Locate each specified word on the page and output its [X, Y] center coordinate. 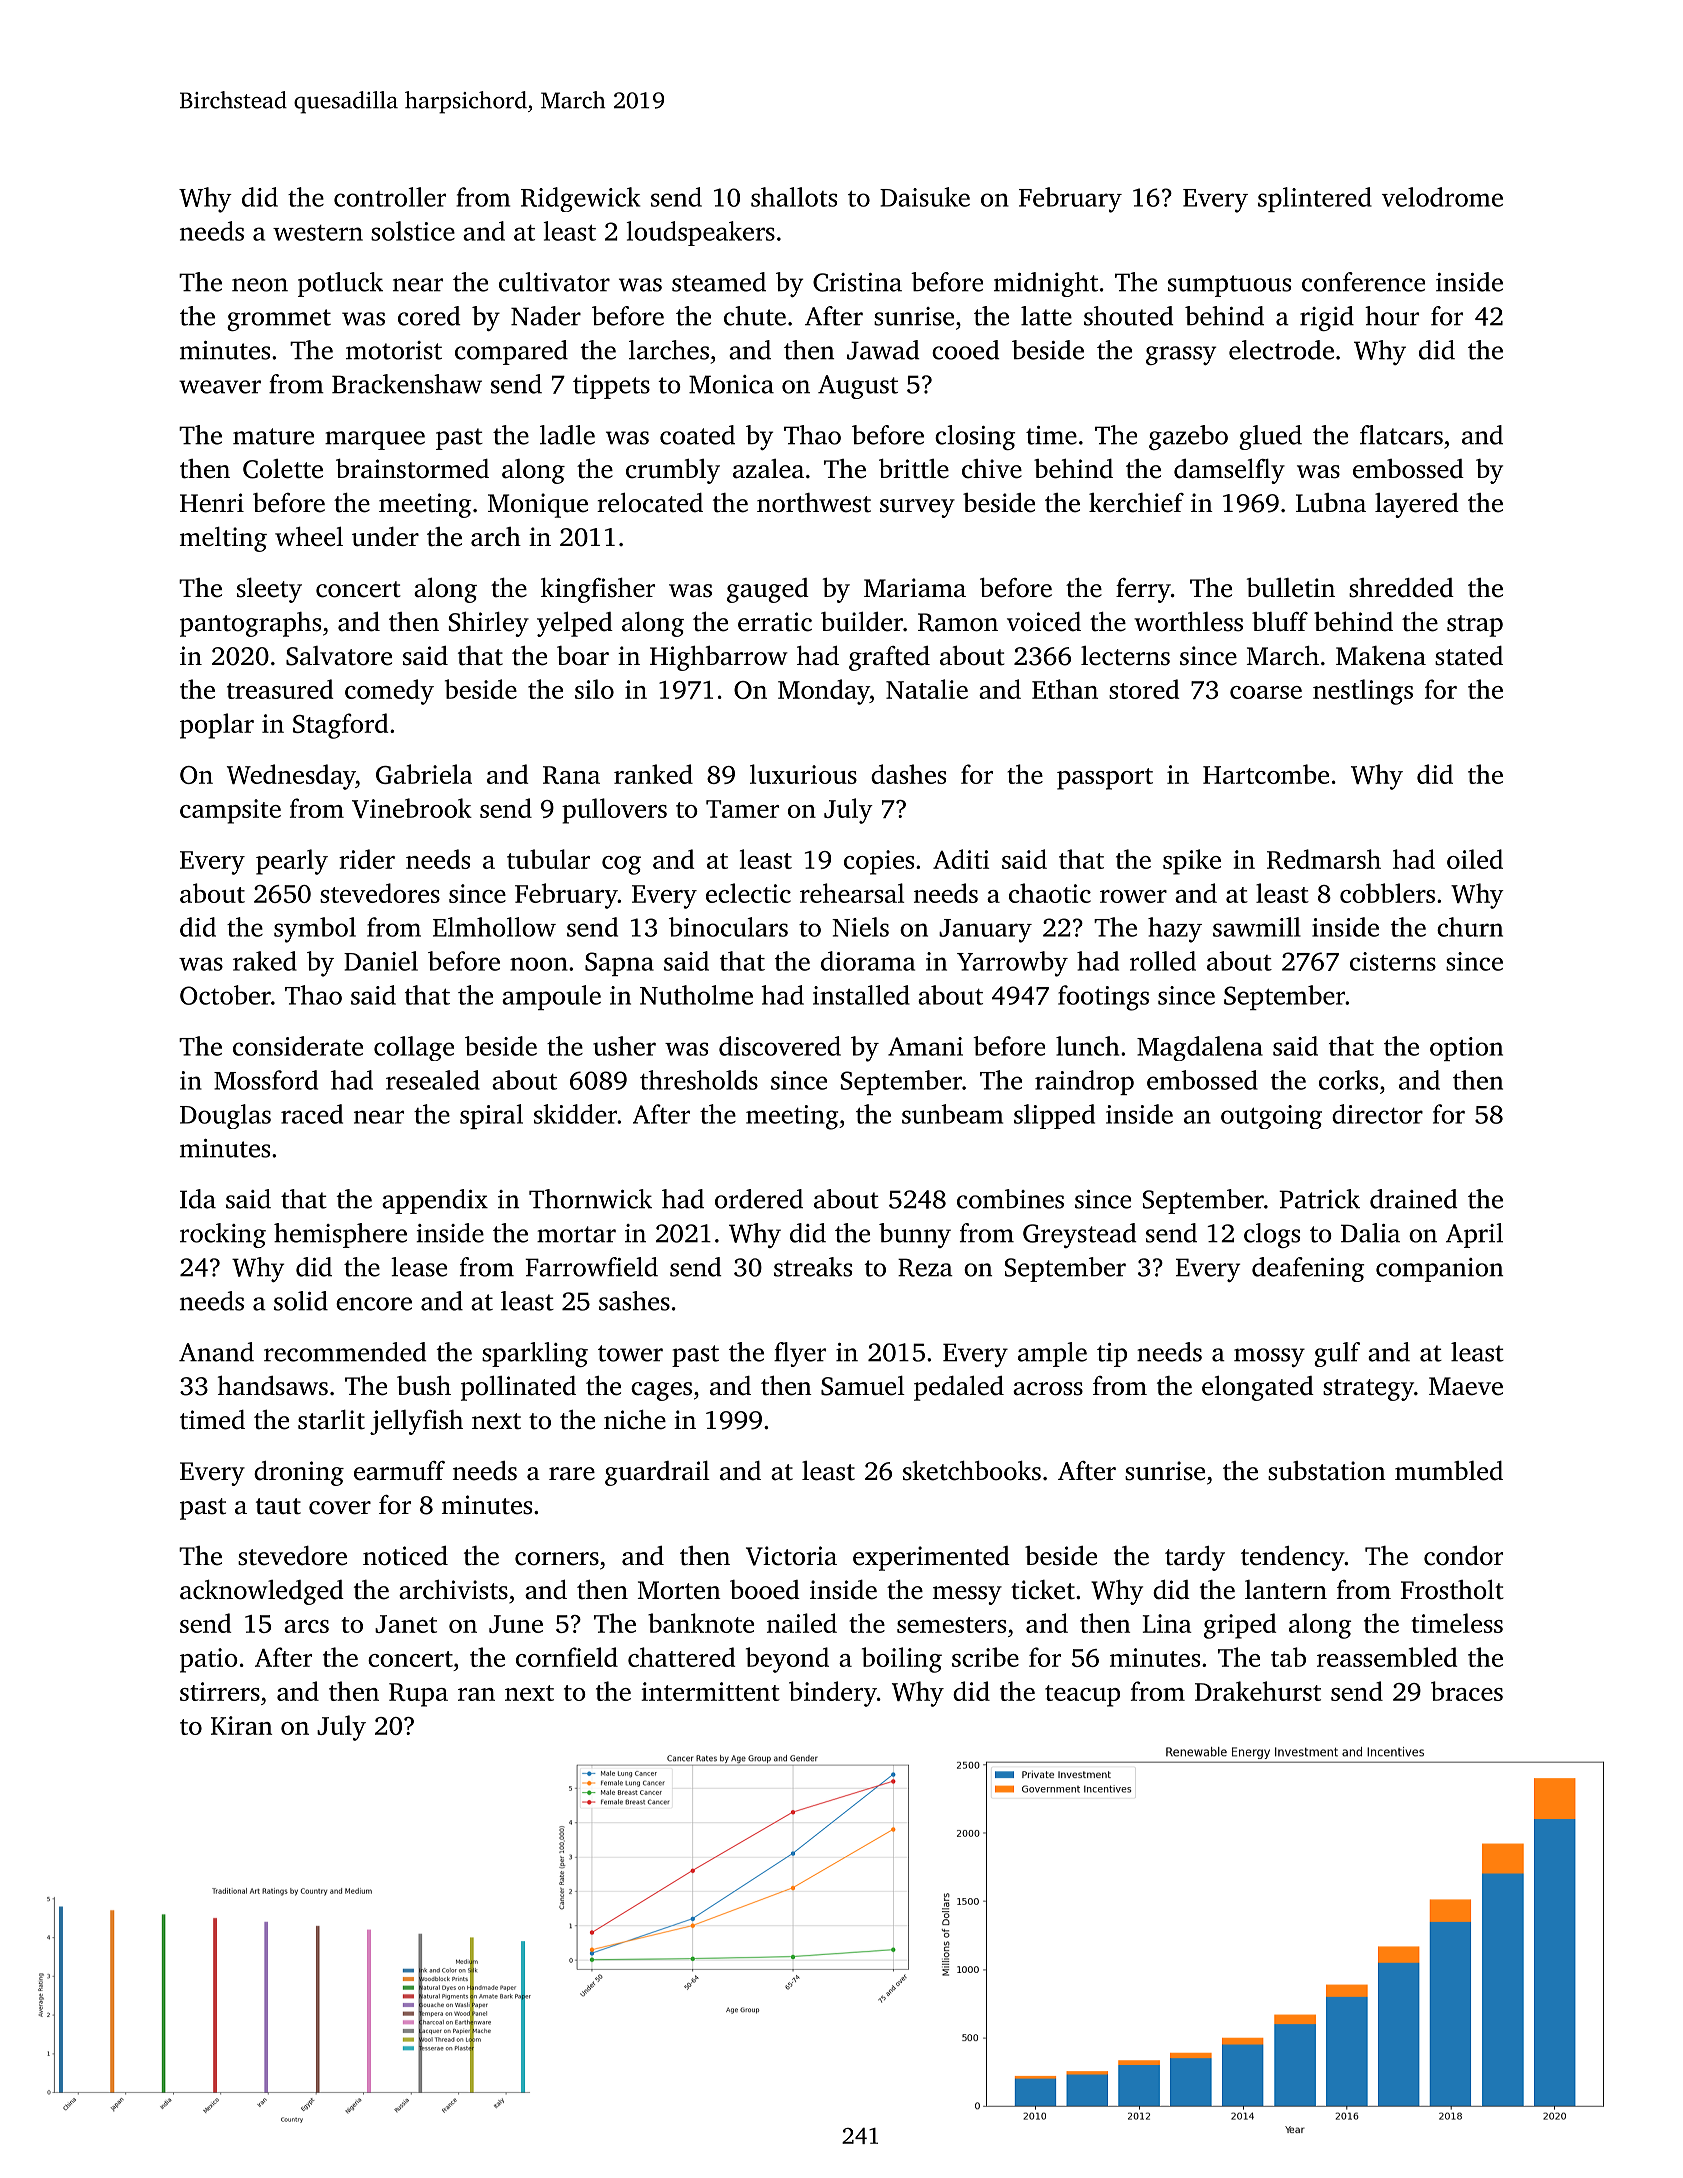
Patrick [1319, 1199]
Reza [925, 1267]
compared [511, 352]
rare [572, 1474]
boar [583, 656]
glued [1270, 437]
